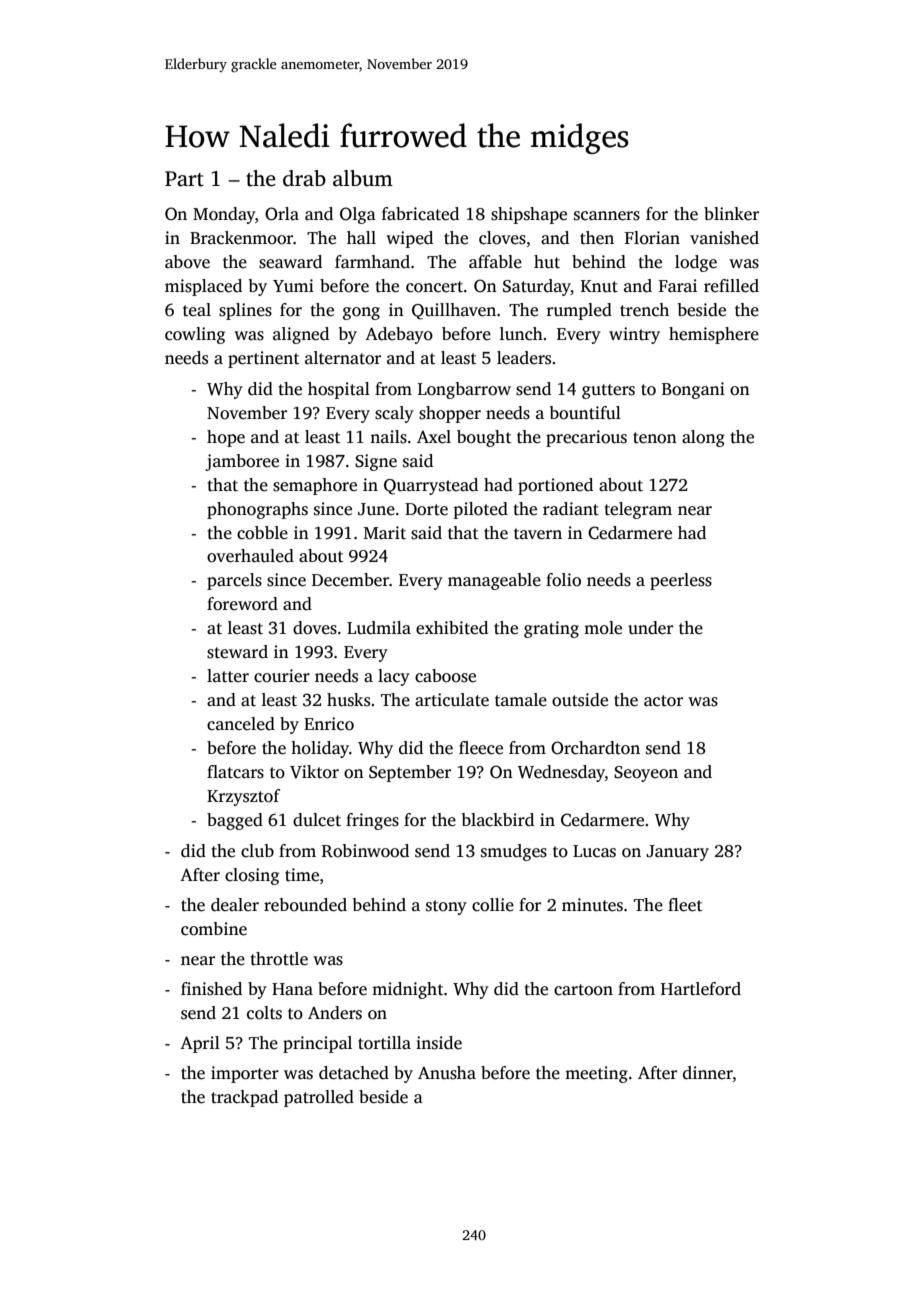 The image size is (924, 1311). What do you see at coordinates (187, 262) in the page?
I see `above` at bounding box center [187, 262].
